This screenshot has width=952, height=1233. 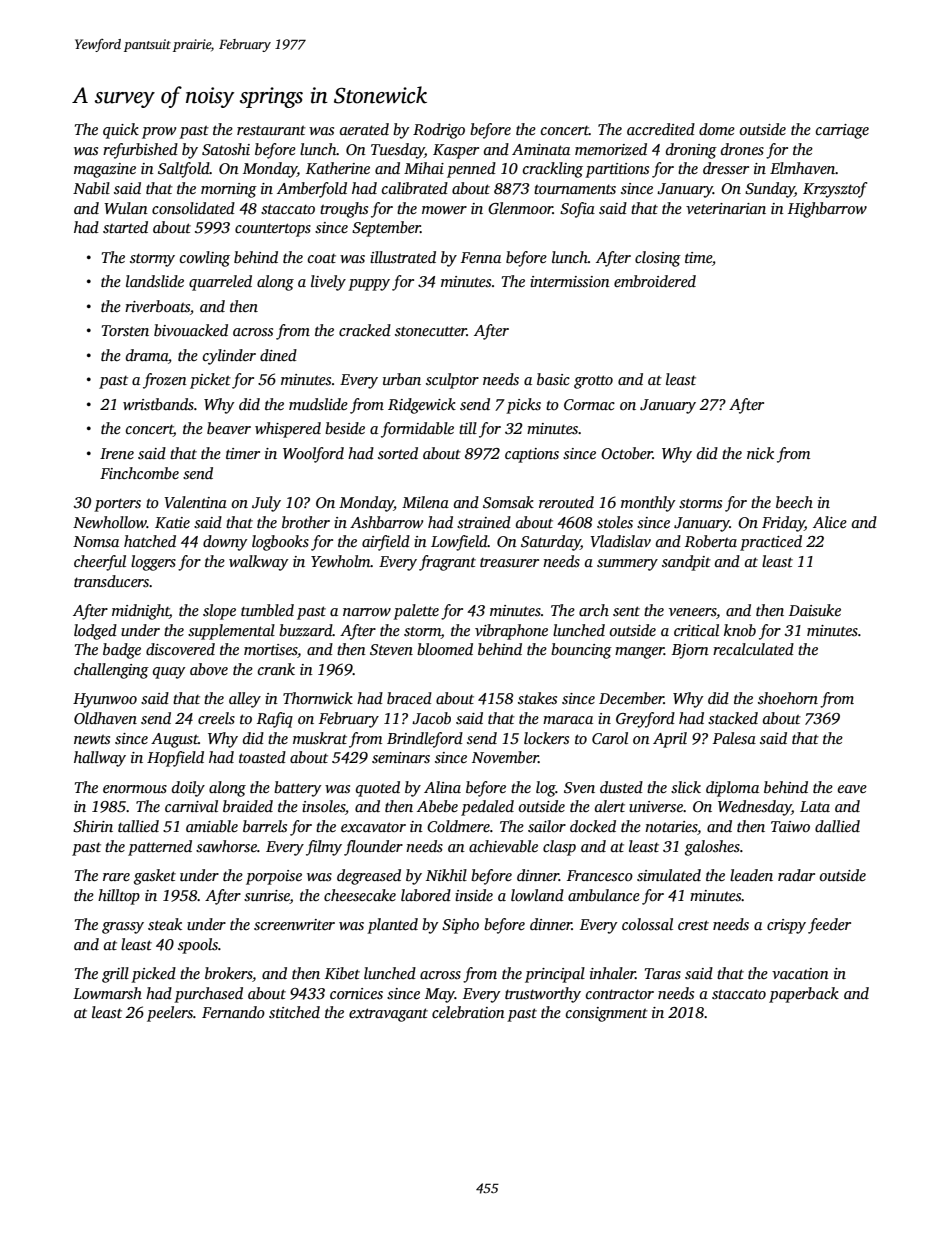 What do you see at coordinates (225, 543) in the screenshot?
I see `downy` at bounding box center [225, 543].
